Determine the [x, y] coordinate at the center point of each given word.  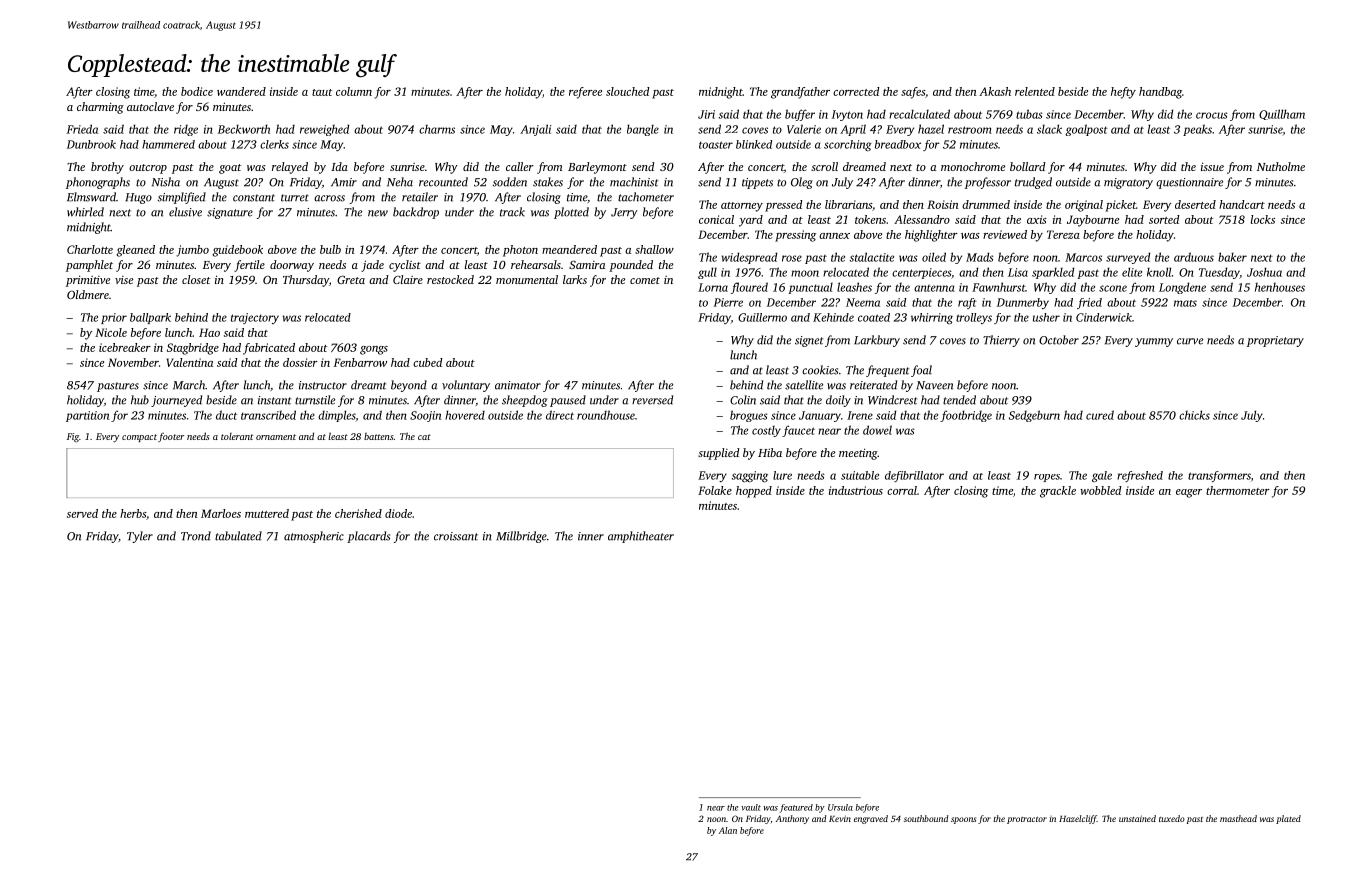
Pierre [728, 302]
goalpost [1086, 130]
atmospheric [314, 537]
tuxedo [1172, 818]
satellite [804, 385]
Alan [728, 830]
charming [100, 108]
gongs [374, 350]
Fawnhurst [999, 287]
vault [751, 807]
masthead [1238, 818]
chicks [1194, 415]
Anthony [792, 819]
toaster [716, 145]
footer [171, 437]
